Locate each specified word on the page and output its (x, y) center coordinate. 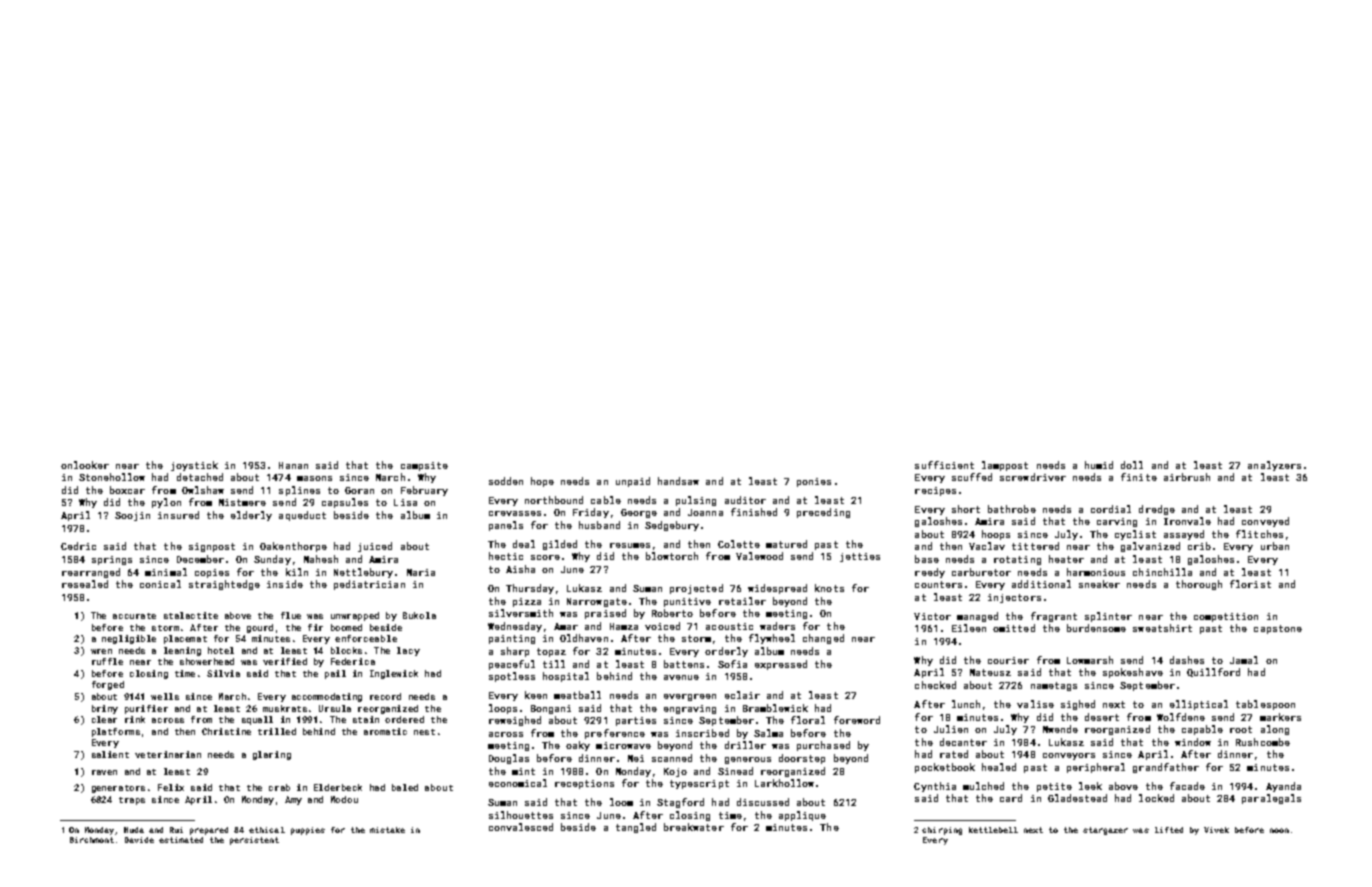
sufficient (944, 465)
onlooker (85, 465)
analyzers (1274, 466)
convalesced (521, 827)
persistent (254, 841)
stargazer (1105, 831)
